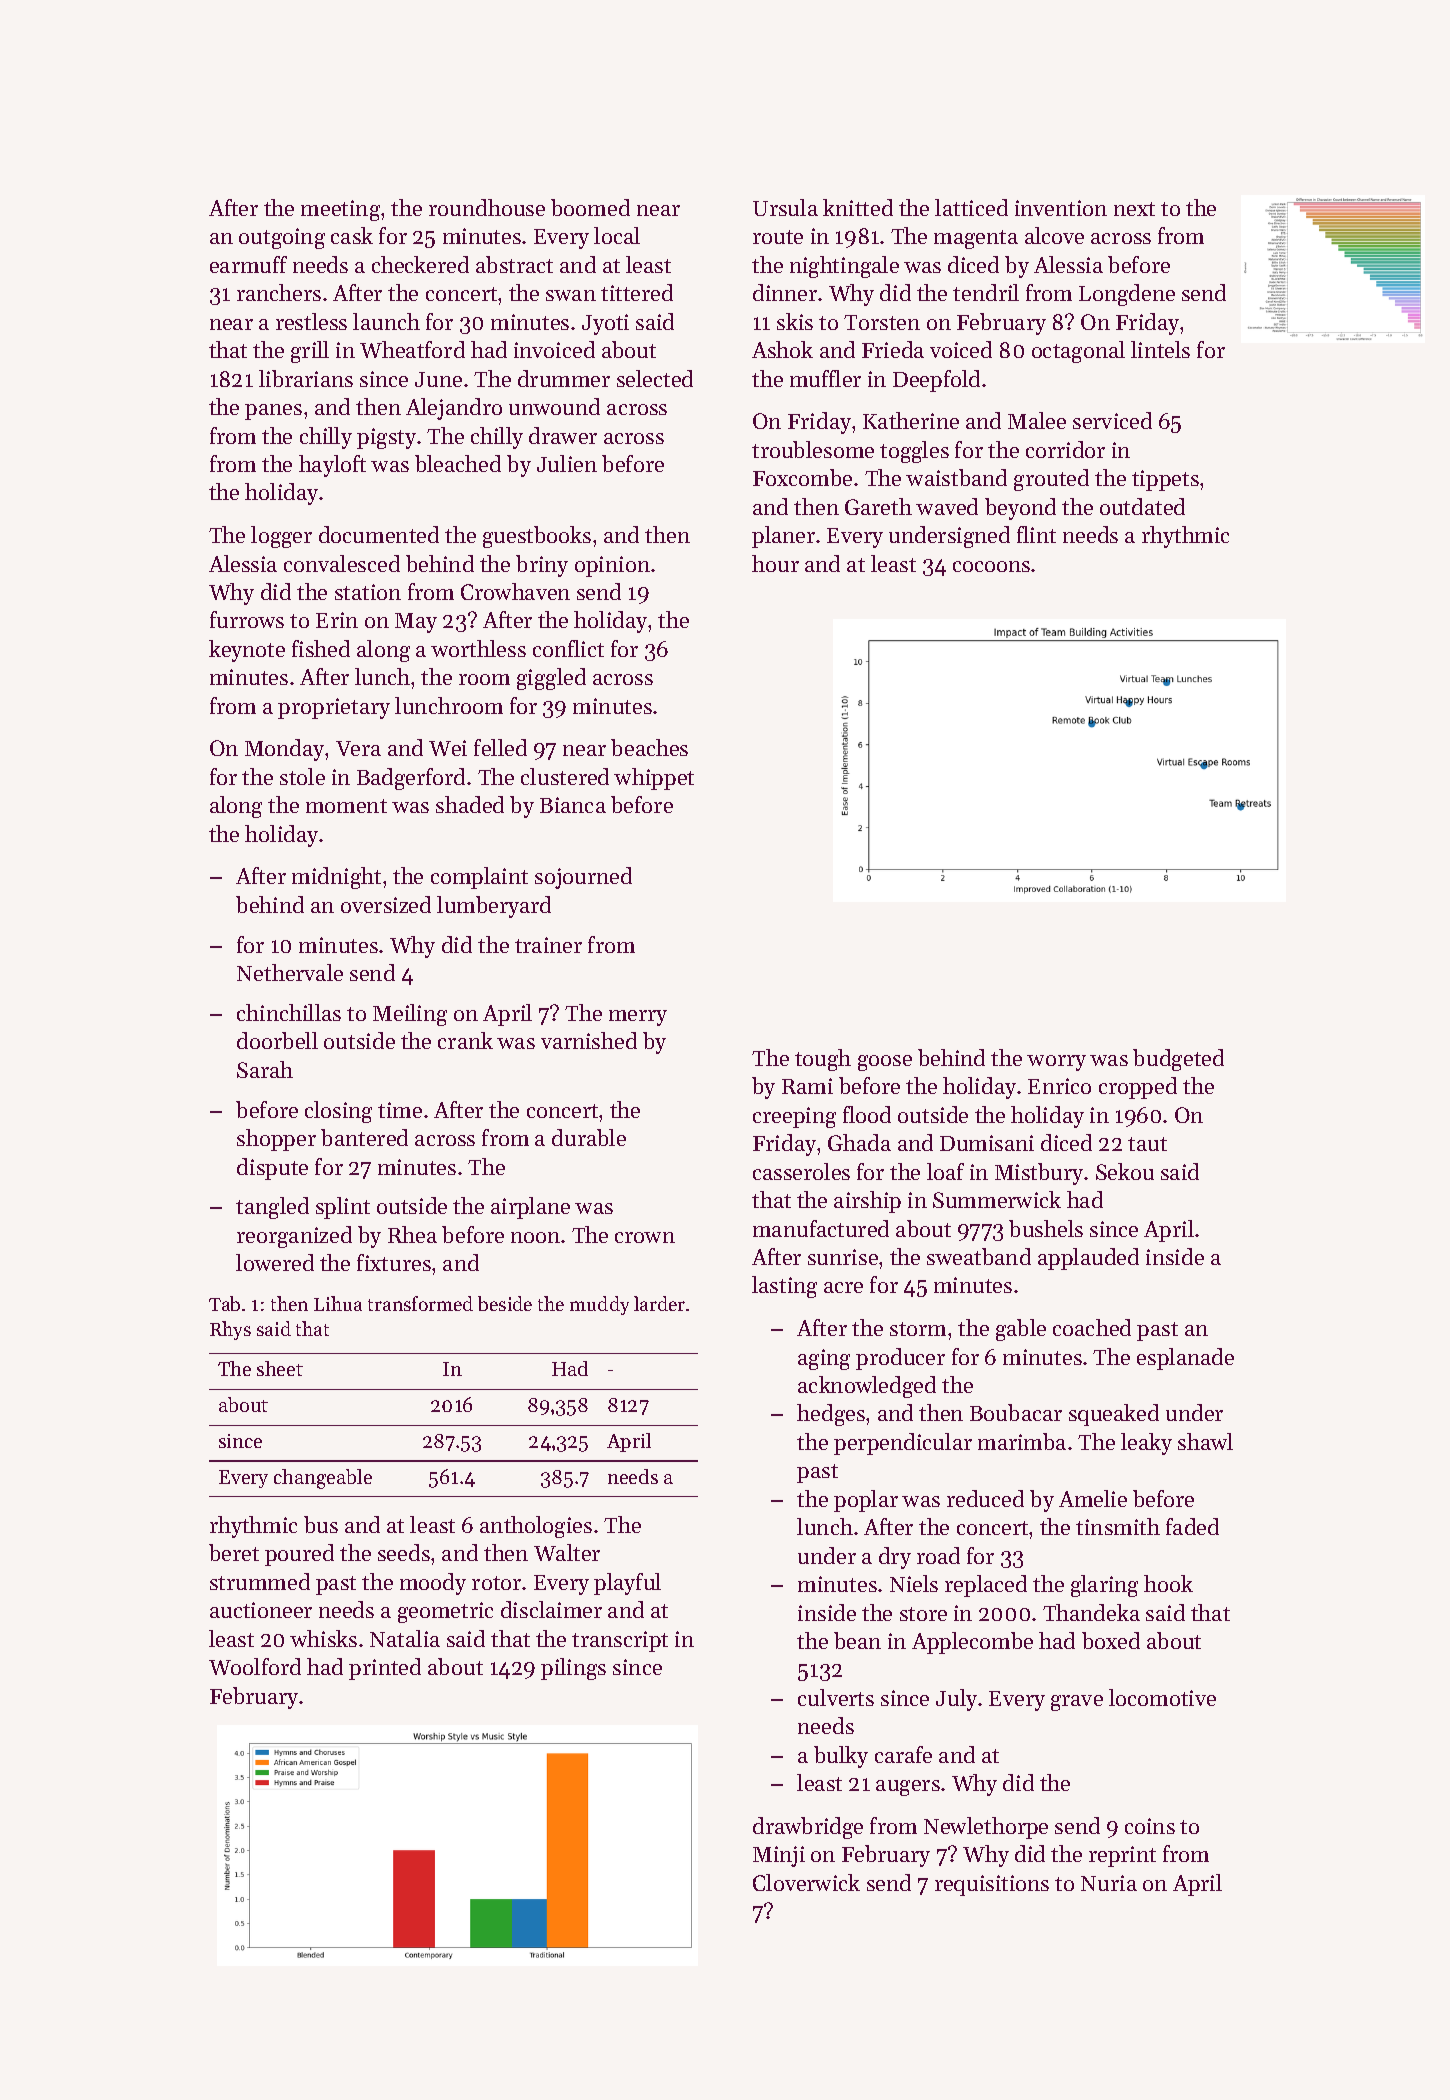  I want to click on glaring, so click(1104, 1586).
